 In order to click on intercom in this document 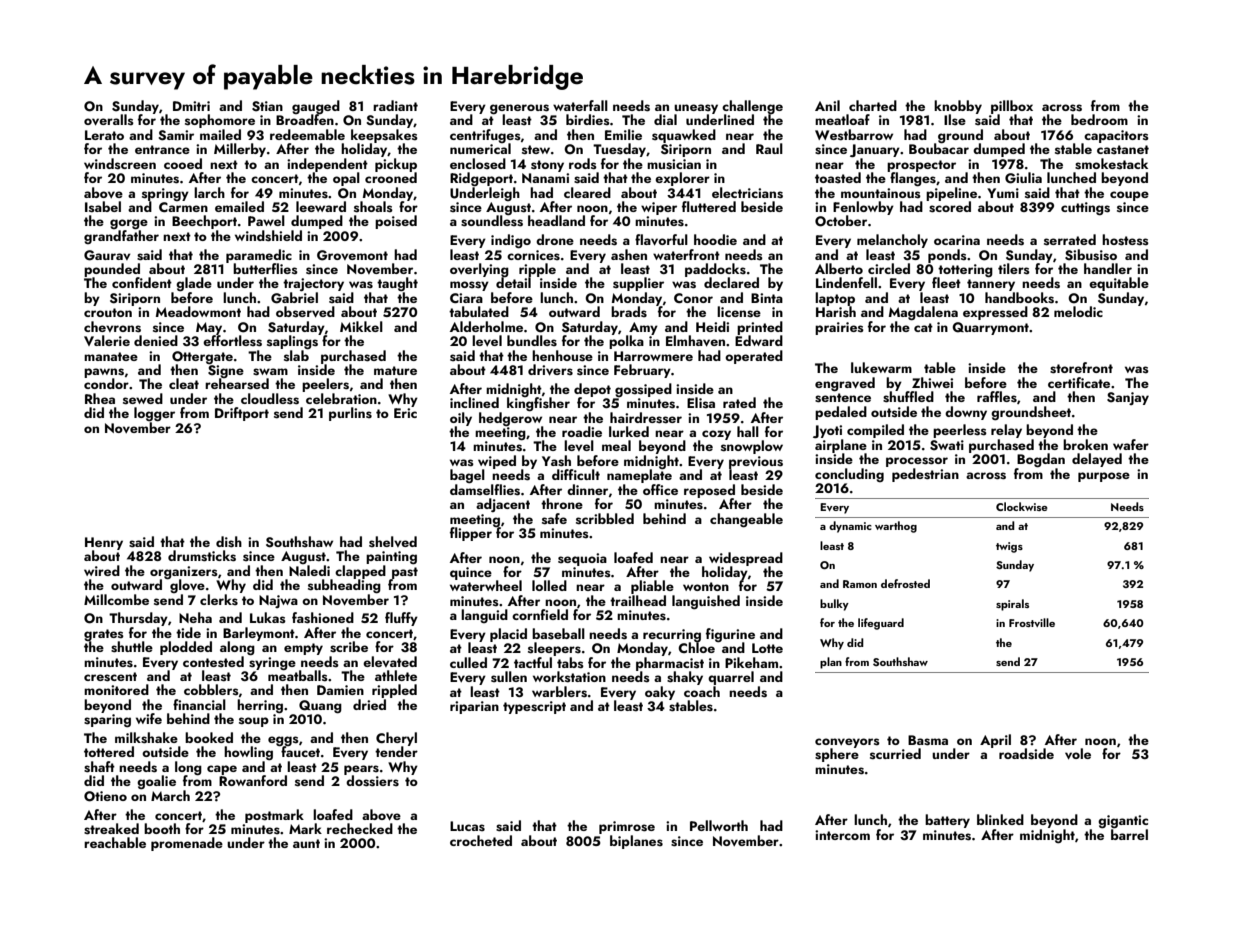, I will do `click(842, 835)`.
